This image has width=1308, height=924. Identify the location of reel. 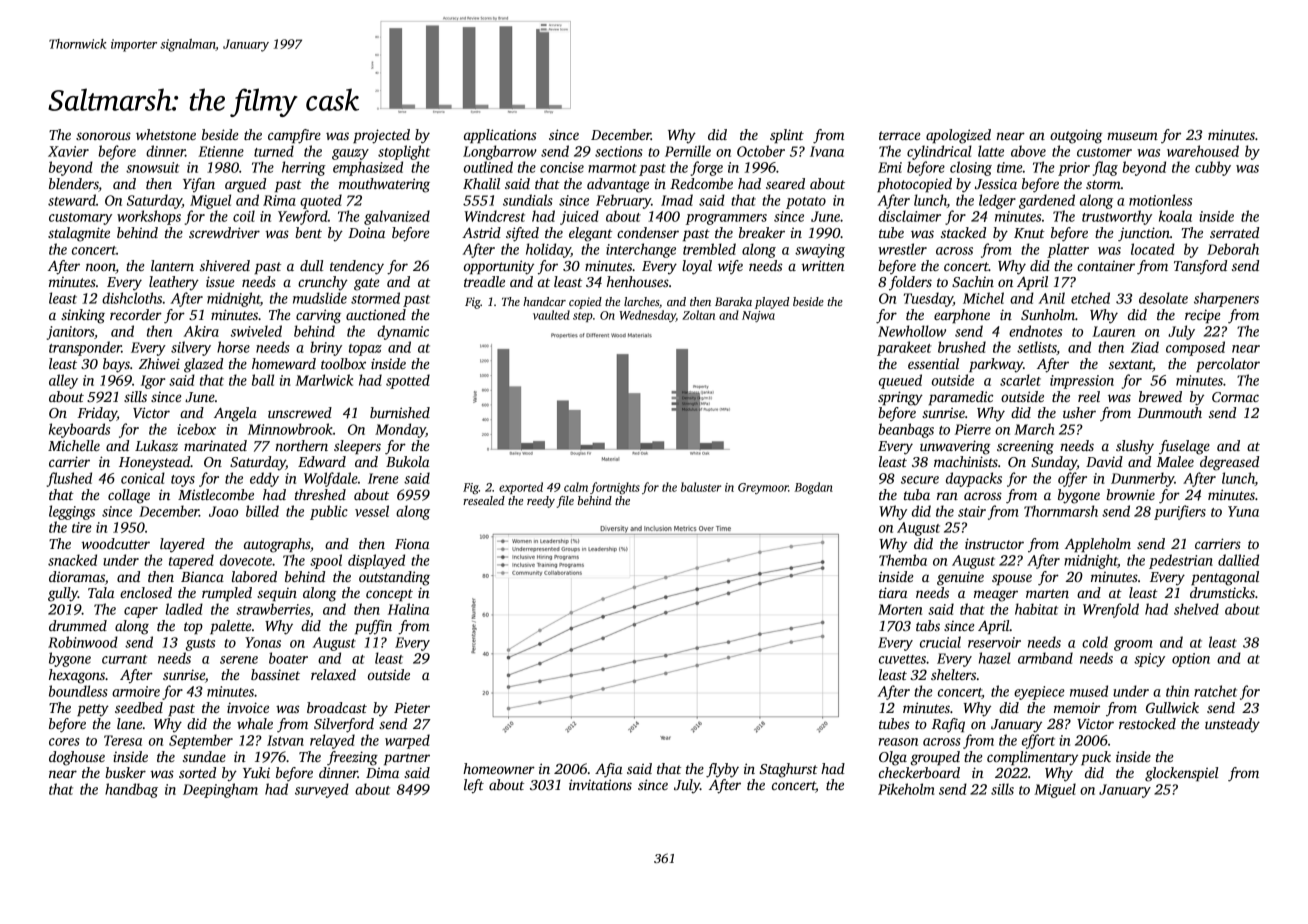
(1089, 396).
